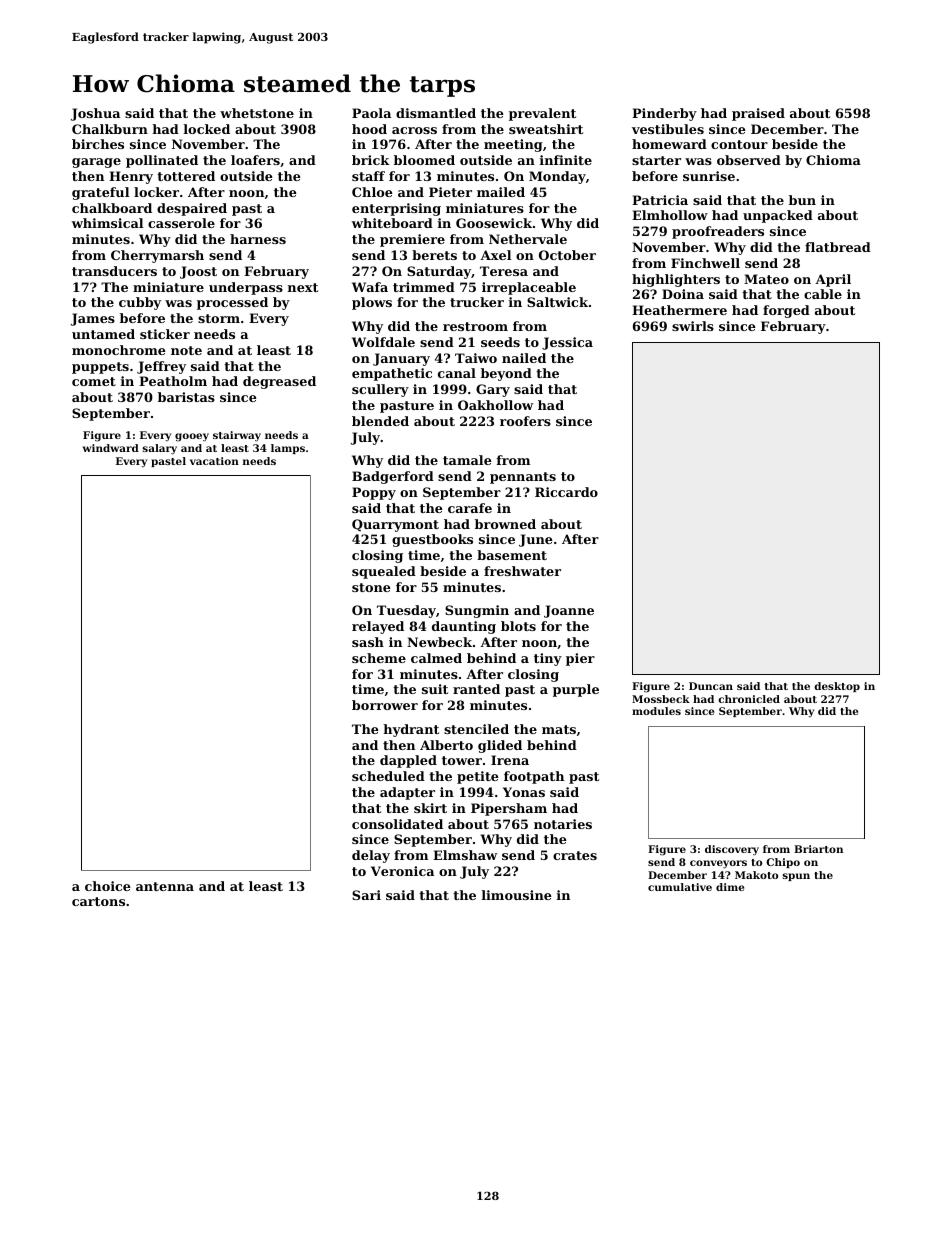 The height and width of the page is (1233, 952). Describe the element at coordinates (680, 887) in the page. I see `cumulative` at that location.
